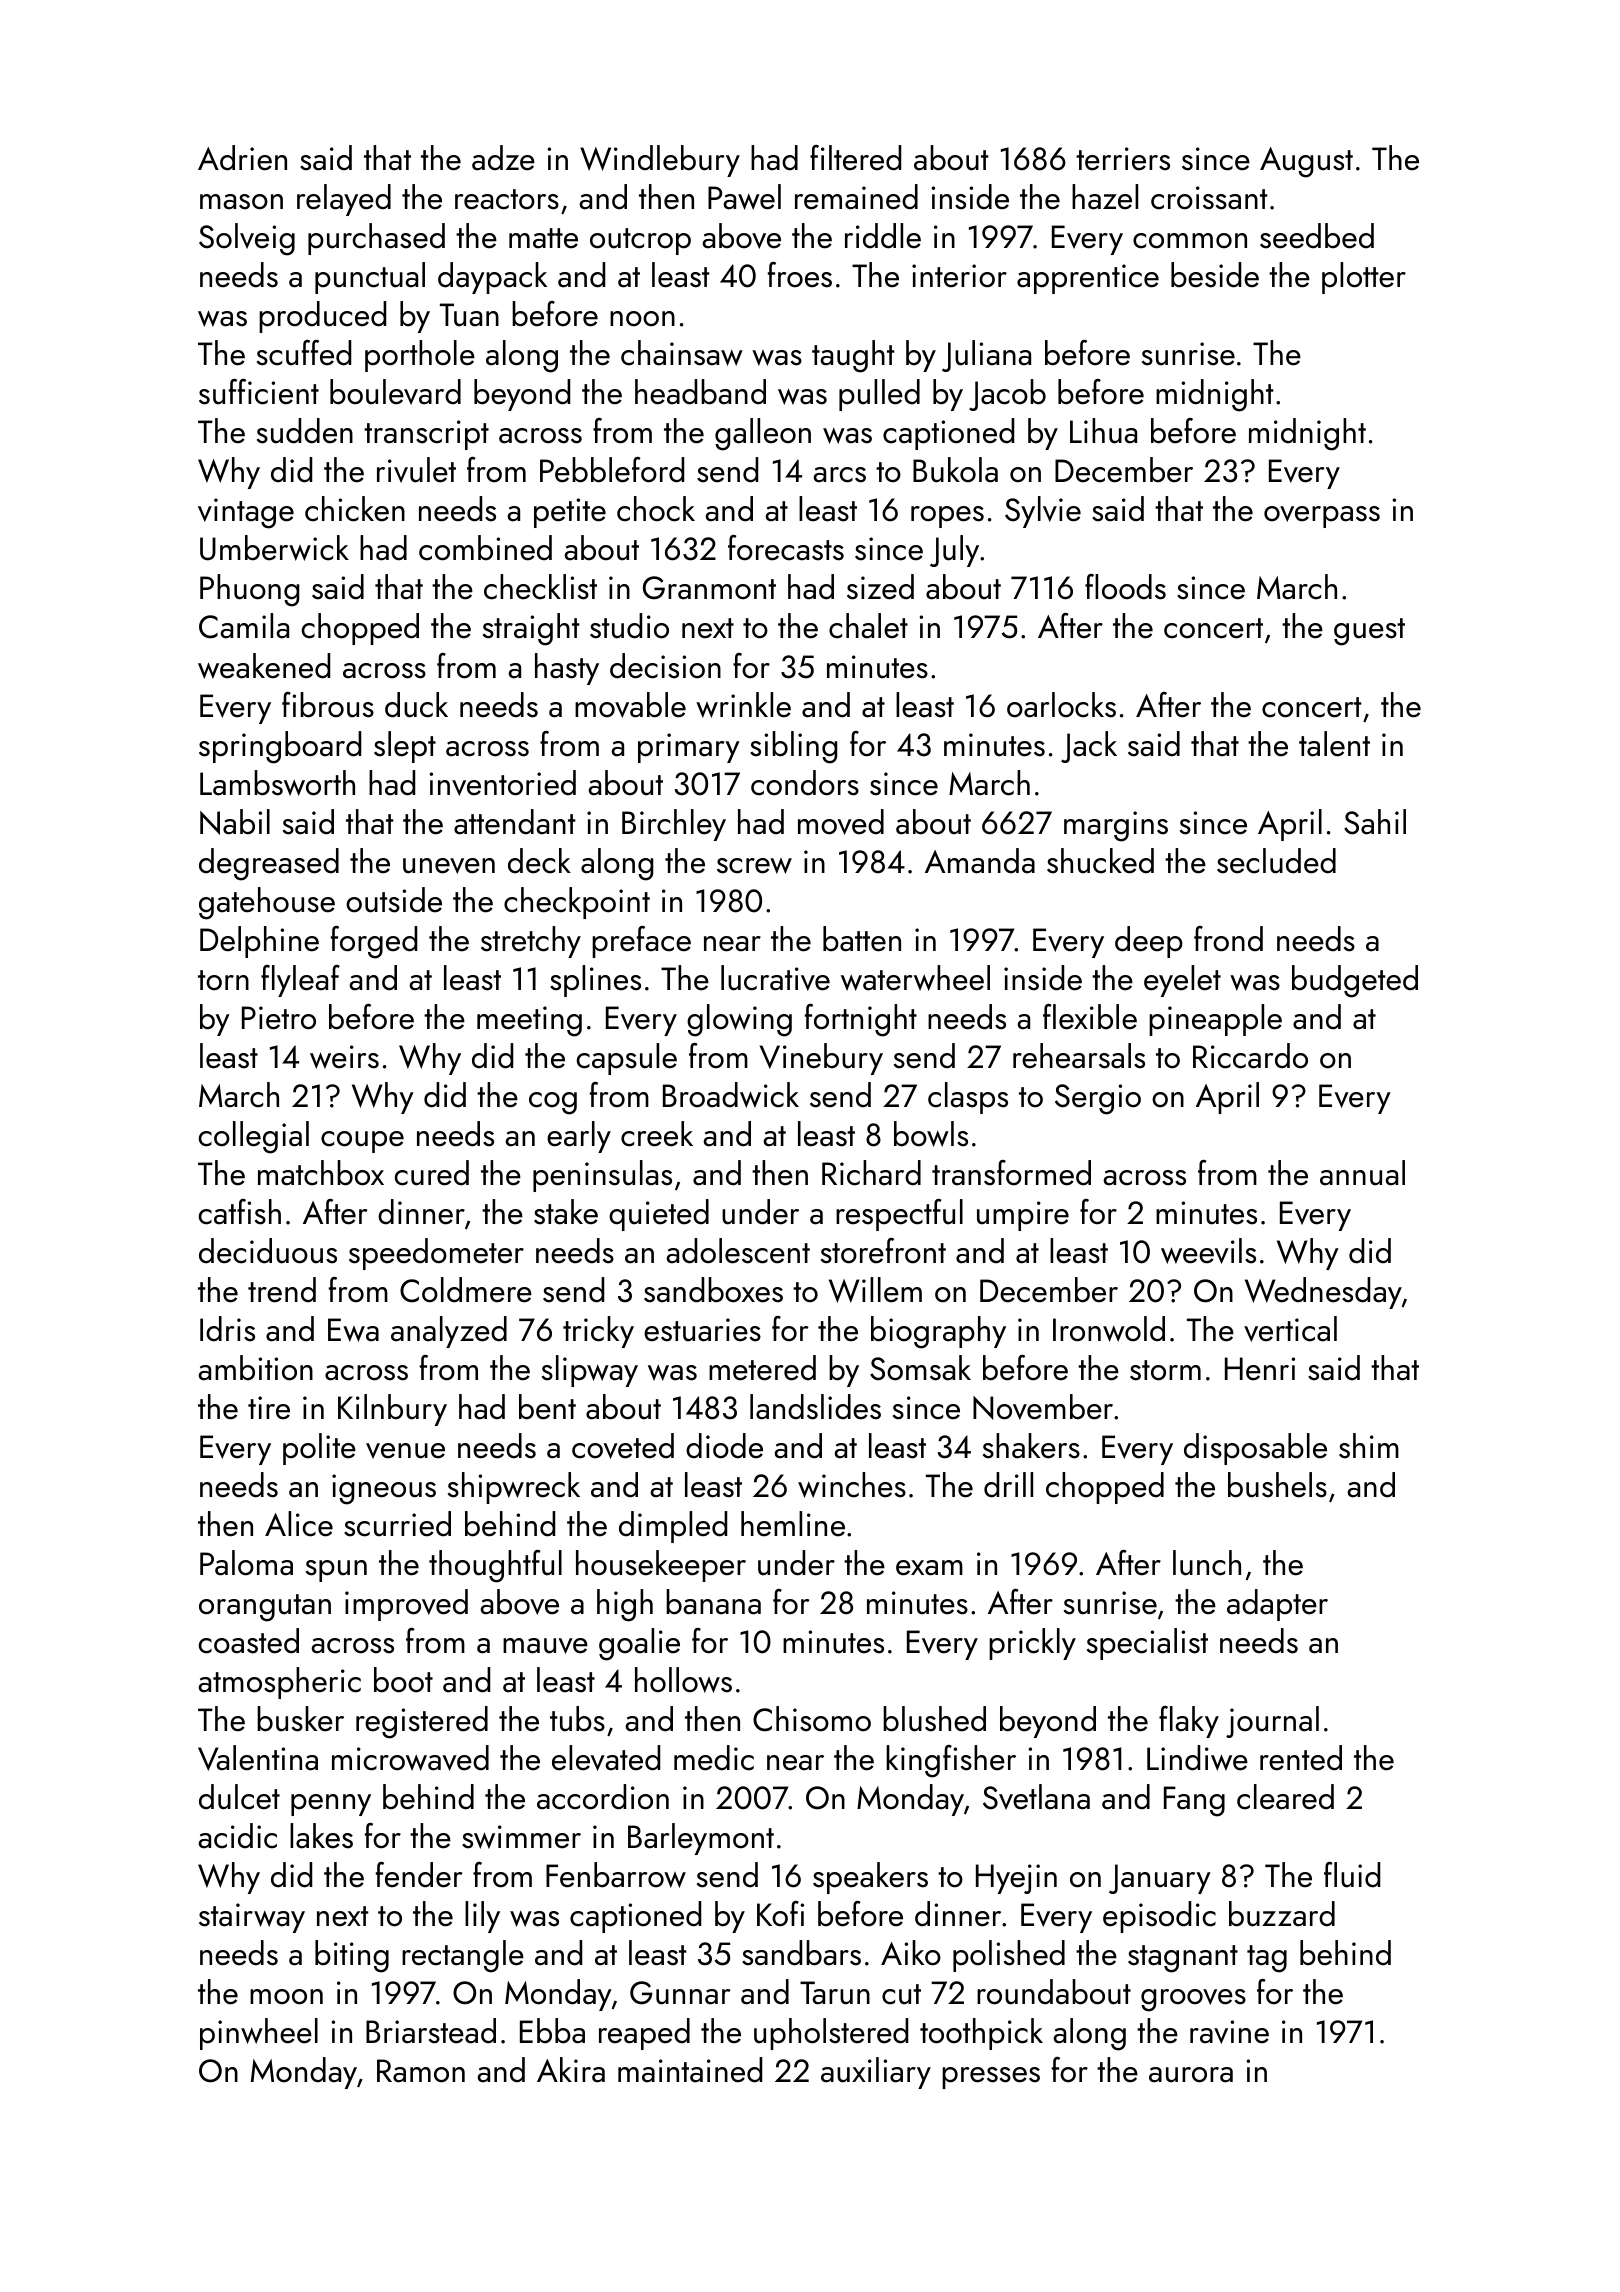 The image size is (1620, 2292). What do you see at coordinates (543, 238) in the screenshot?
I see `matte` at bounding box center [543, 238].
